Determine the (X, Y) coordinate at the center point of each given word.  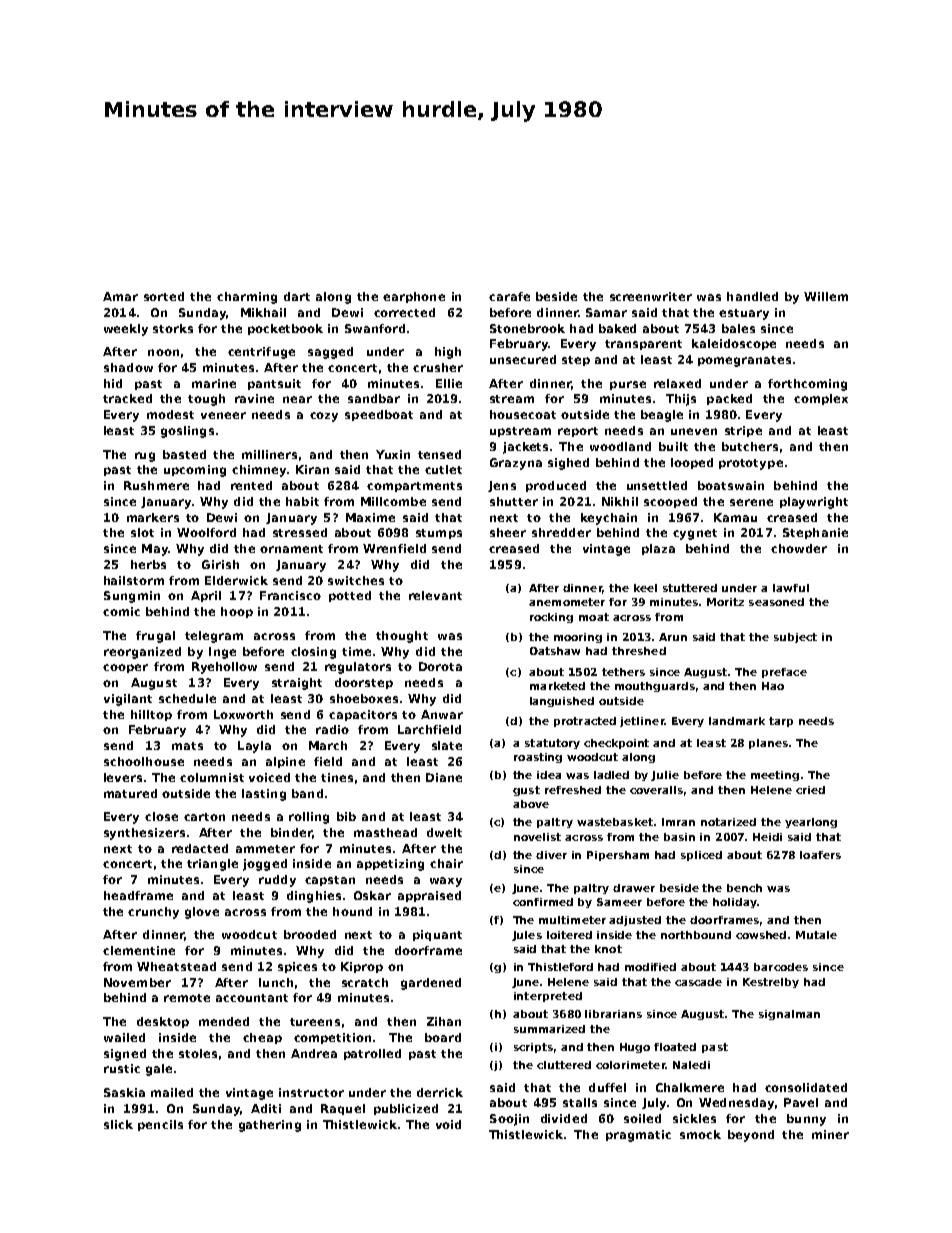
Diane (444, 777)
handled (752, 296)
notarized (728, 822)
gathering (270, 1126)
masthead (385, 832)
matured (130, 793)
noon (163, 352)
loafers (820, 855)
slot (142, 532)
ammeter (265, 849)
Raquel (343, 1109)
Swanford (375, 328)
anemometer (567, 602)
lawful (791, 588)
